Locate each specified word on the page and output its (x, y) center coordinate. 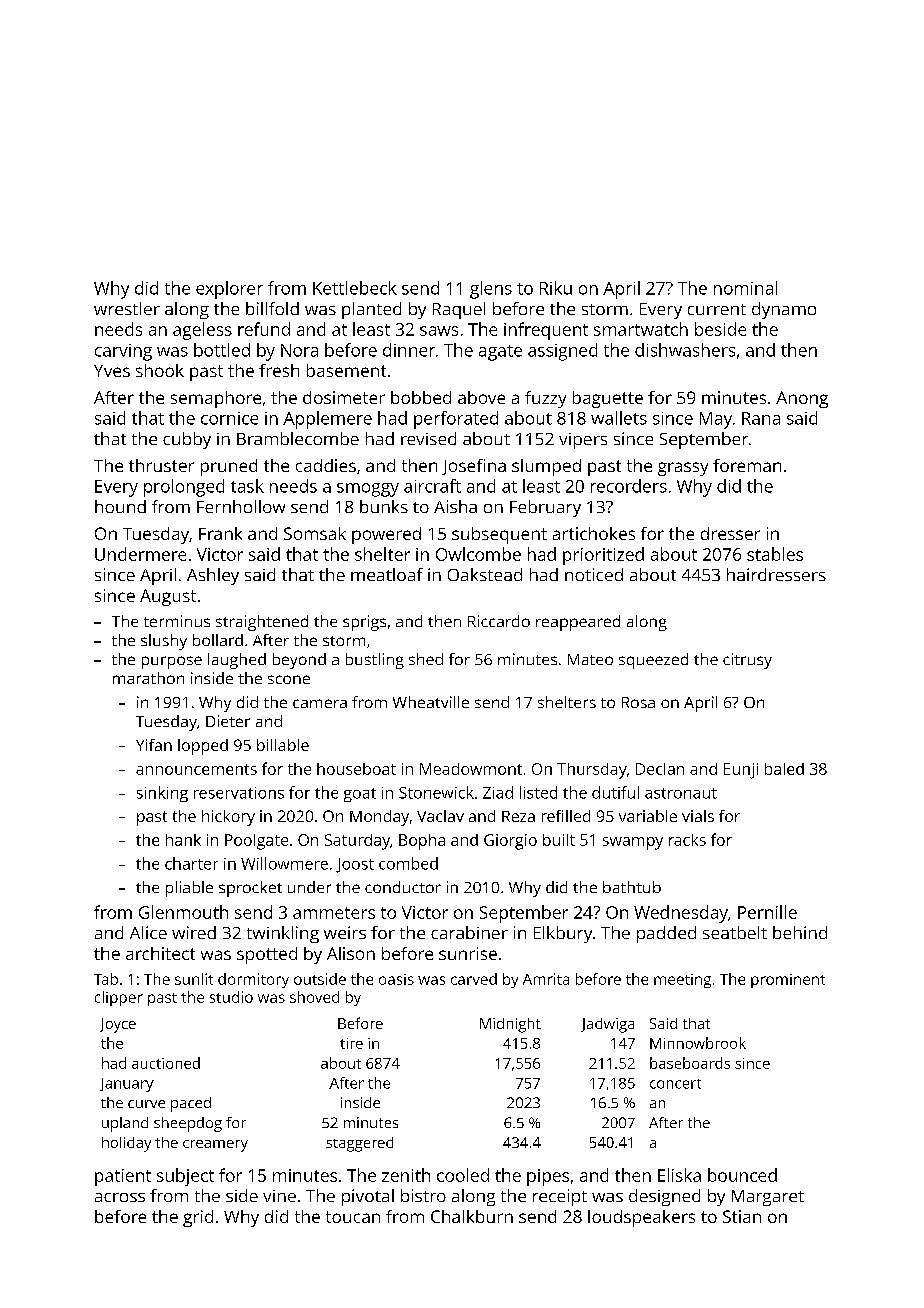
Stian (742, 1216)
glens (491, 290)
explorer (229, 290)
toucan (353, 1217)
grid (198, 1218)
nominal (745, 288)
